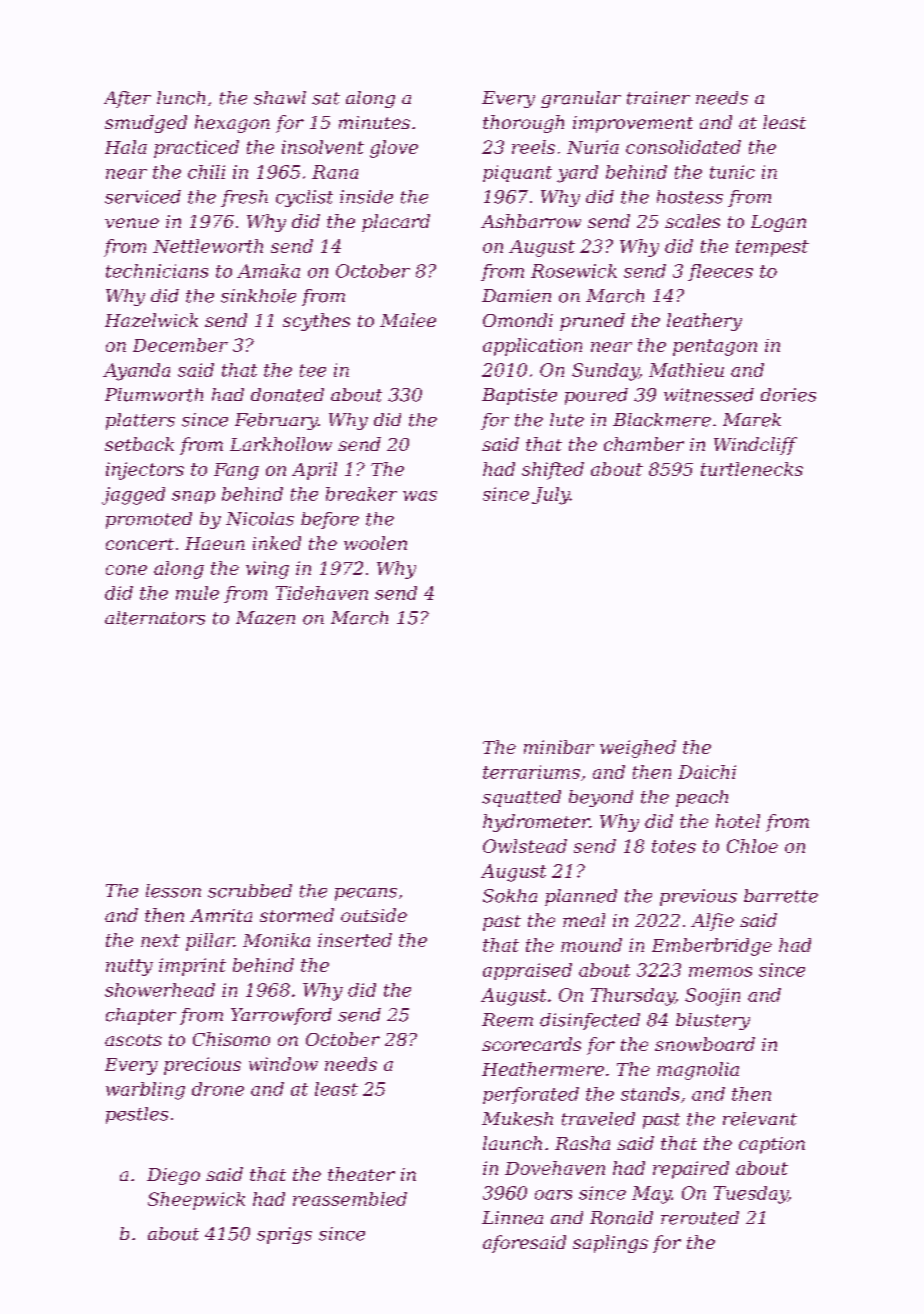 This screenshot has width=924, height=1314. Describe the element at coordinates (772, 1145) in the screenshot. I see `caption` at that location.
